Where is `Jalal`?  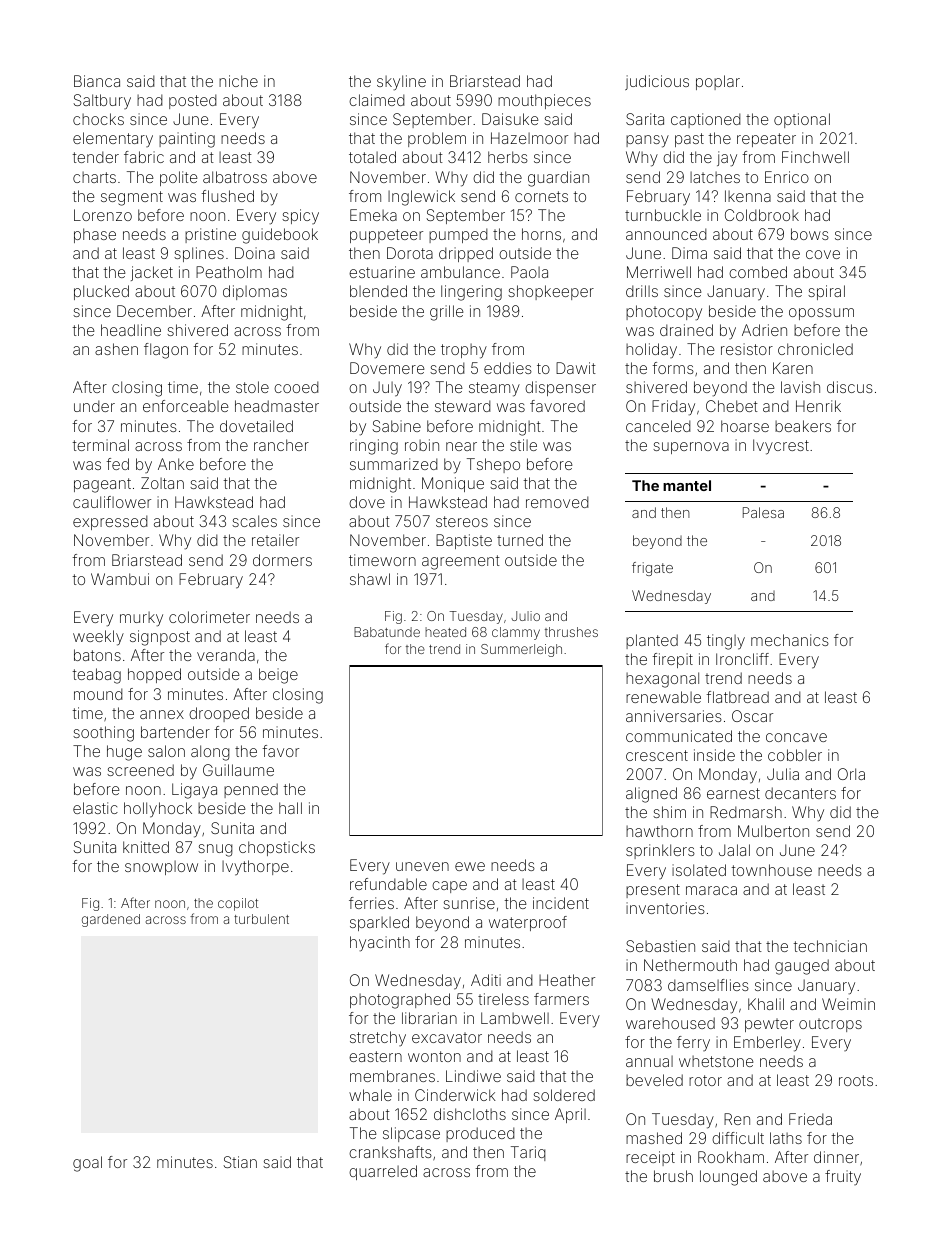 Jalal is located at coordinates (734, 850).
